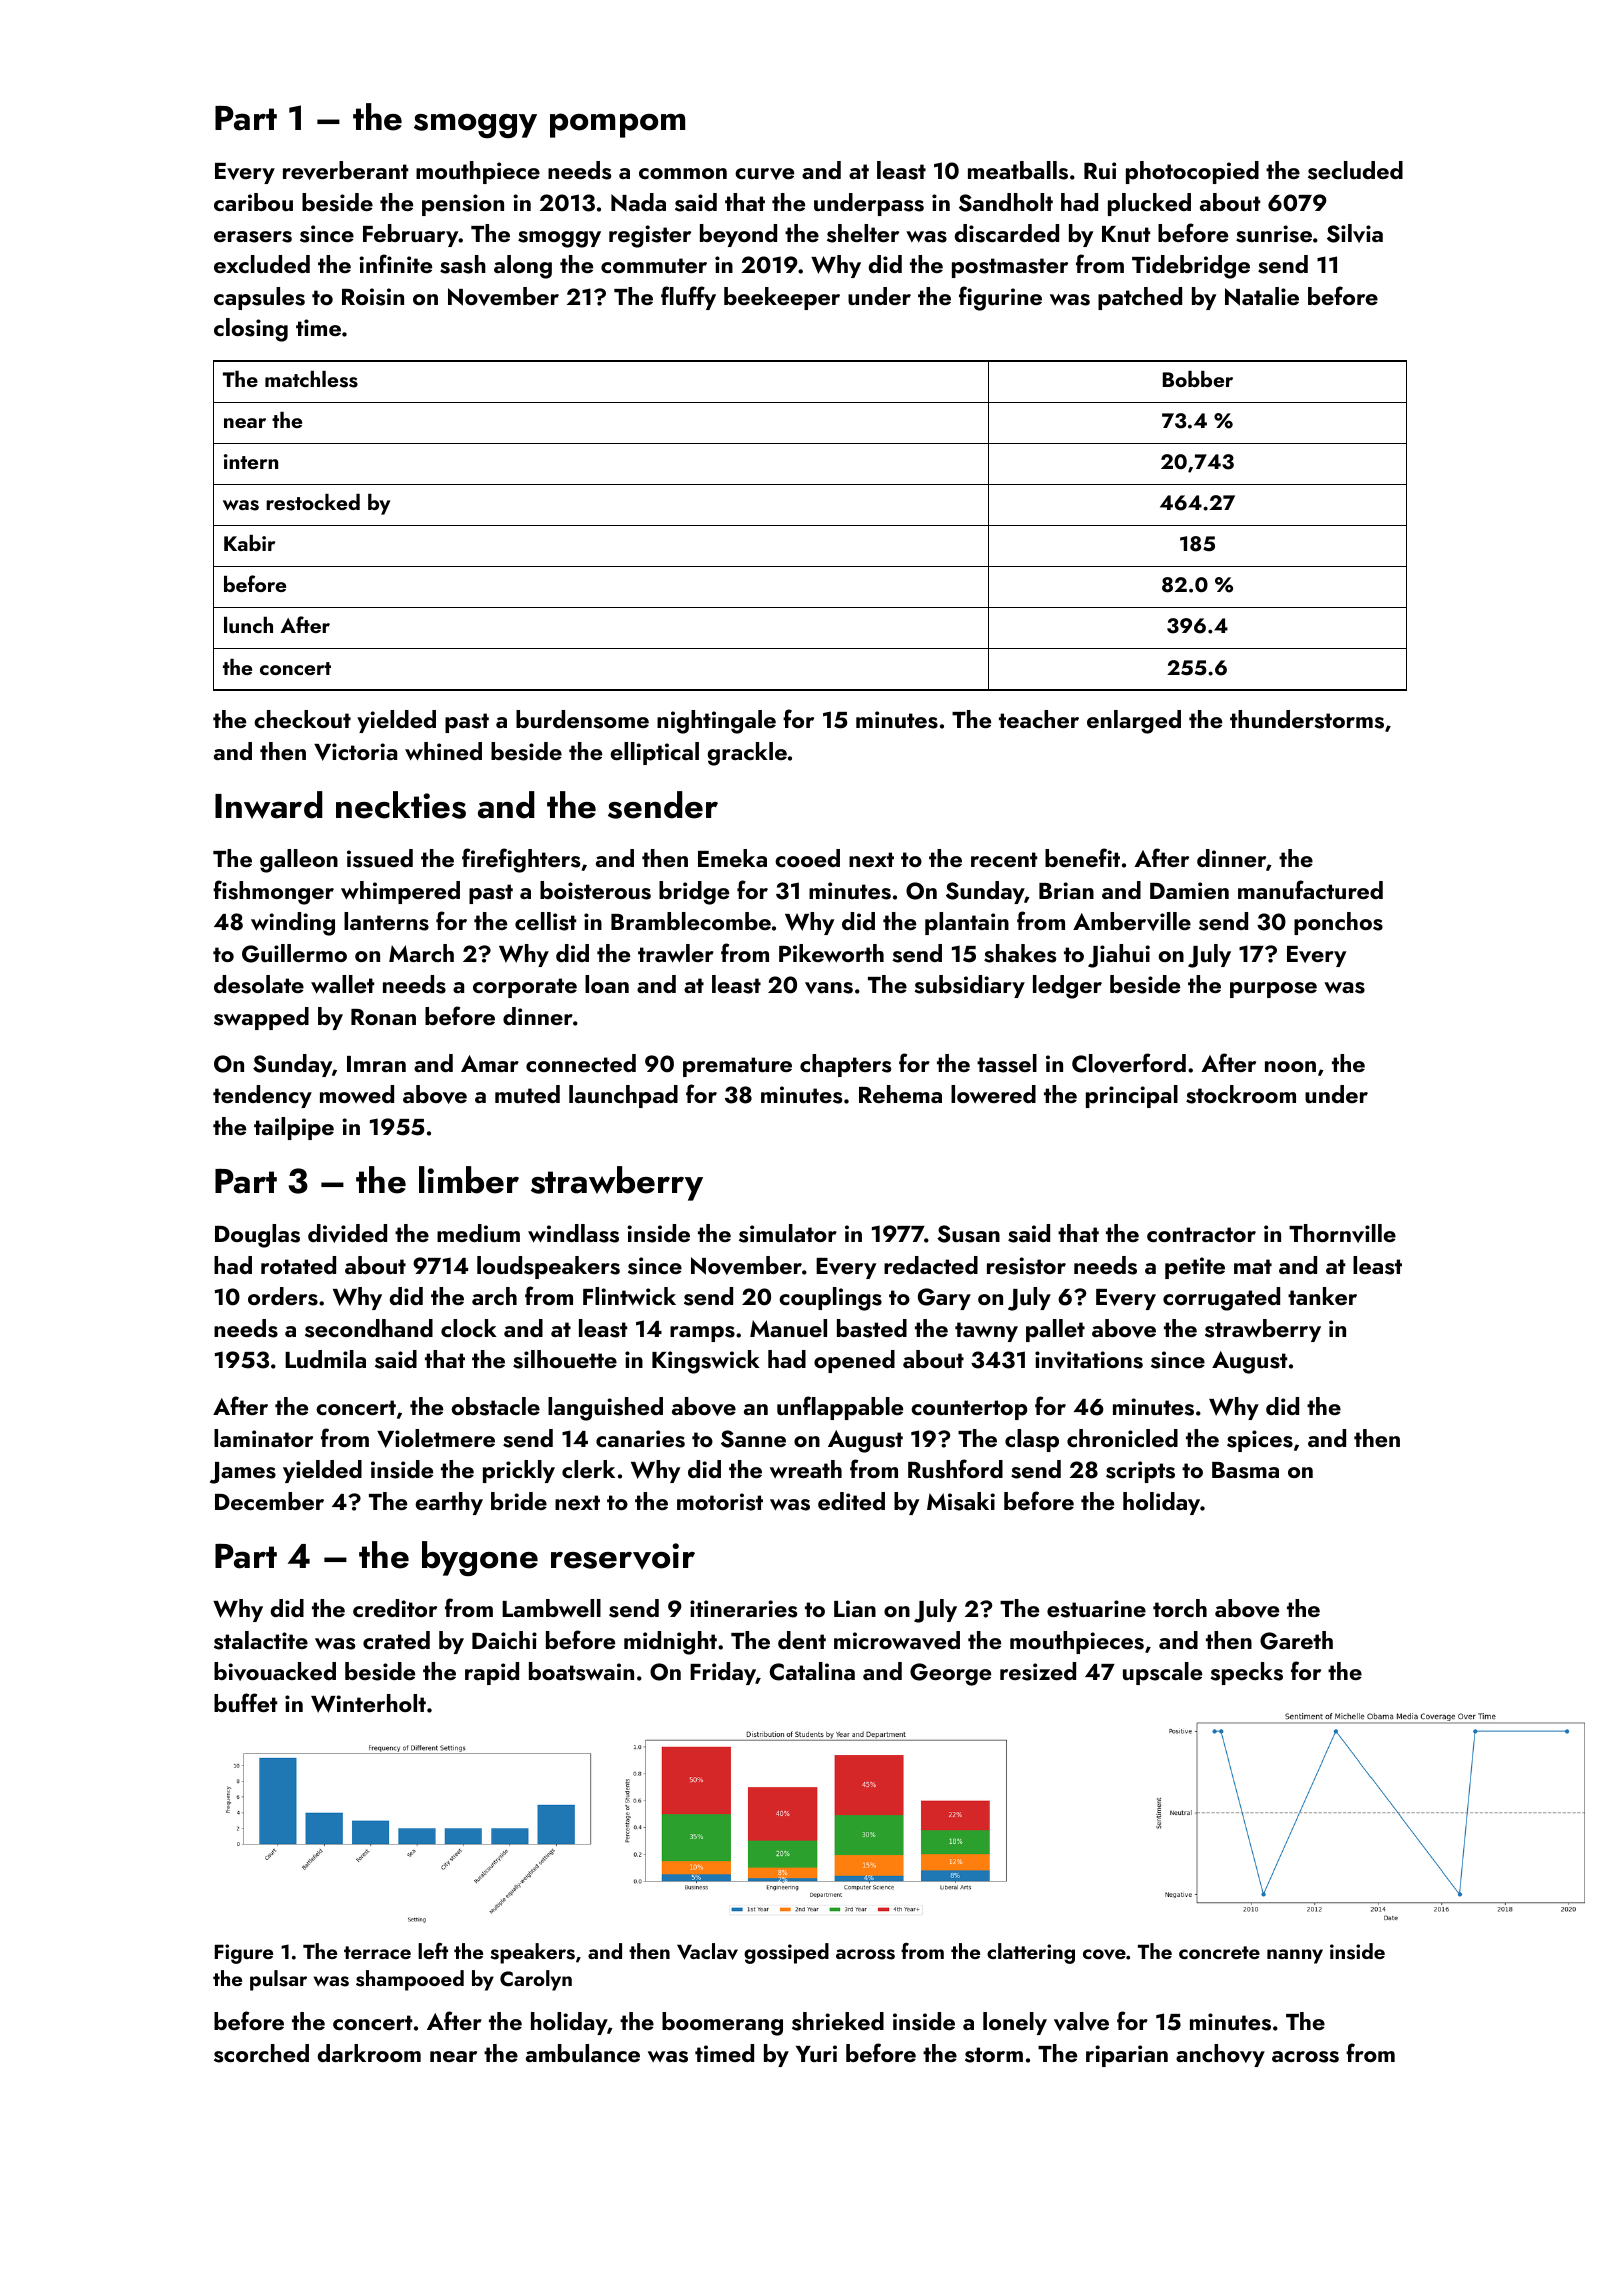  I want to click on Susan, so click(968, 1234).
